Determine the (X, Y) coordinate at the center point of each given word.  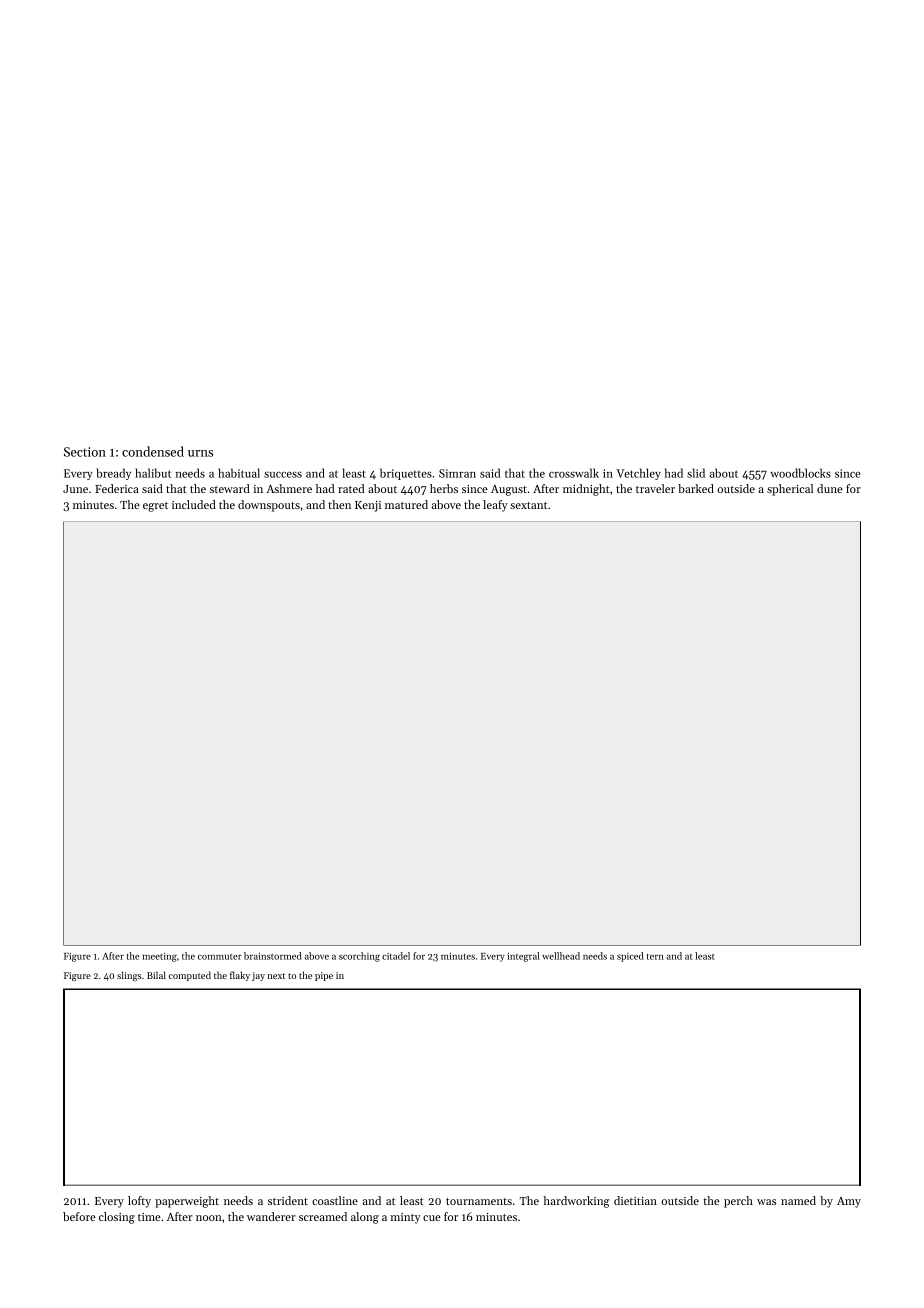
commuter (220, 957)
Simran (457, 473)
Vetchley (638, 474)
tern (655, 957)
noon (209, 1218)
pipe (324, 976)
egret (155, 507)
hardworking (576, 1202)
